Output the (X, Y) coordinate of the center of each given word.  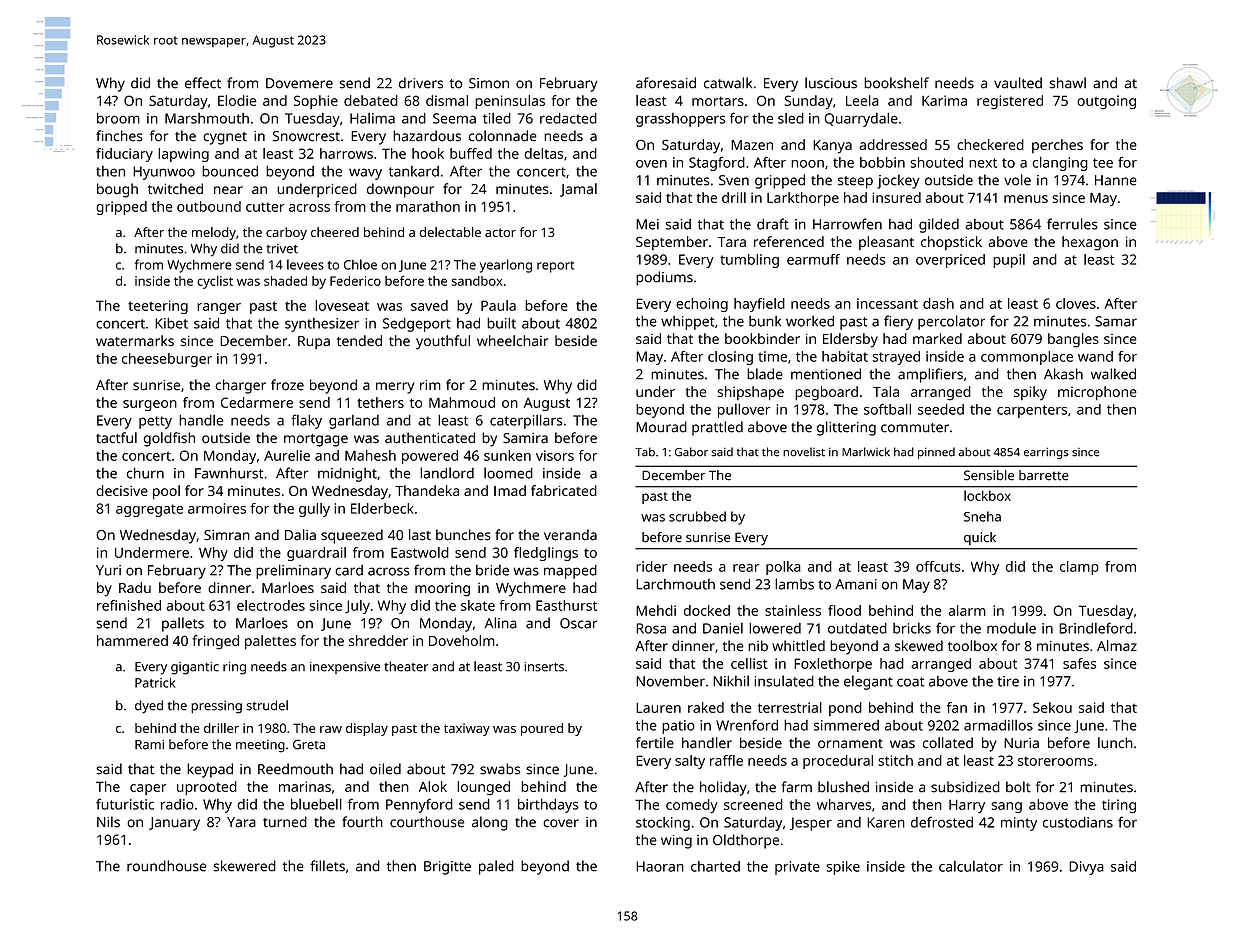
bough (117, 190)
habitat (845, 356)
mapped (570, 572)
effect (203, 83)
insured (896, 197)
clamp (1079, 568)
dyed (149, 707)
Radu (135, 587)
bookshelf (896, 83)
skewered (244, 866)
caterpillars (526, 421)
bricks (912, 628)
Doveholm (462, 640)
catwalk (728, 83)
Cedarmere (257, 402)
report (555, 267)
